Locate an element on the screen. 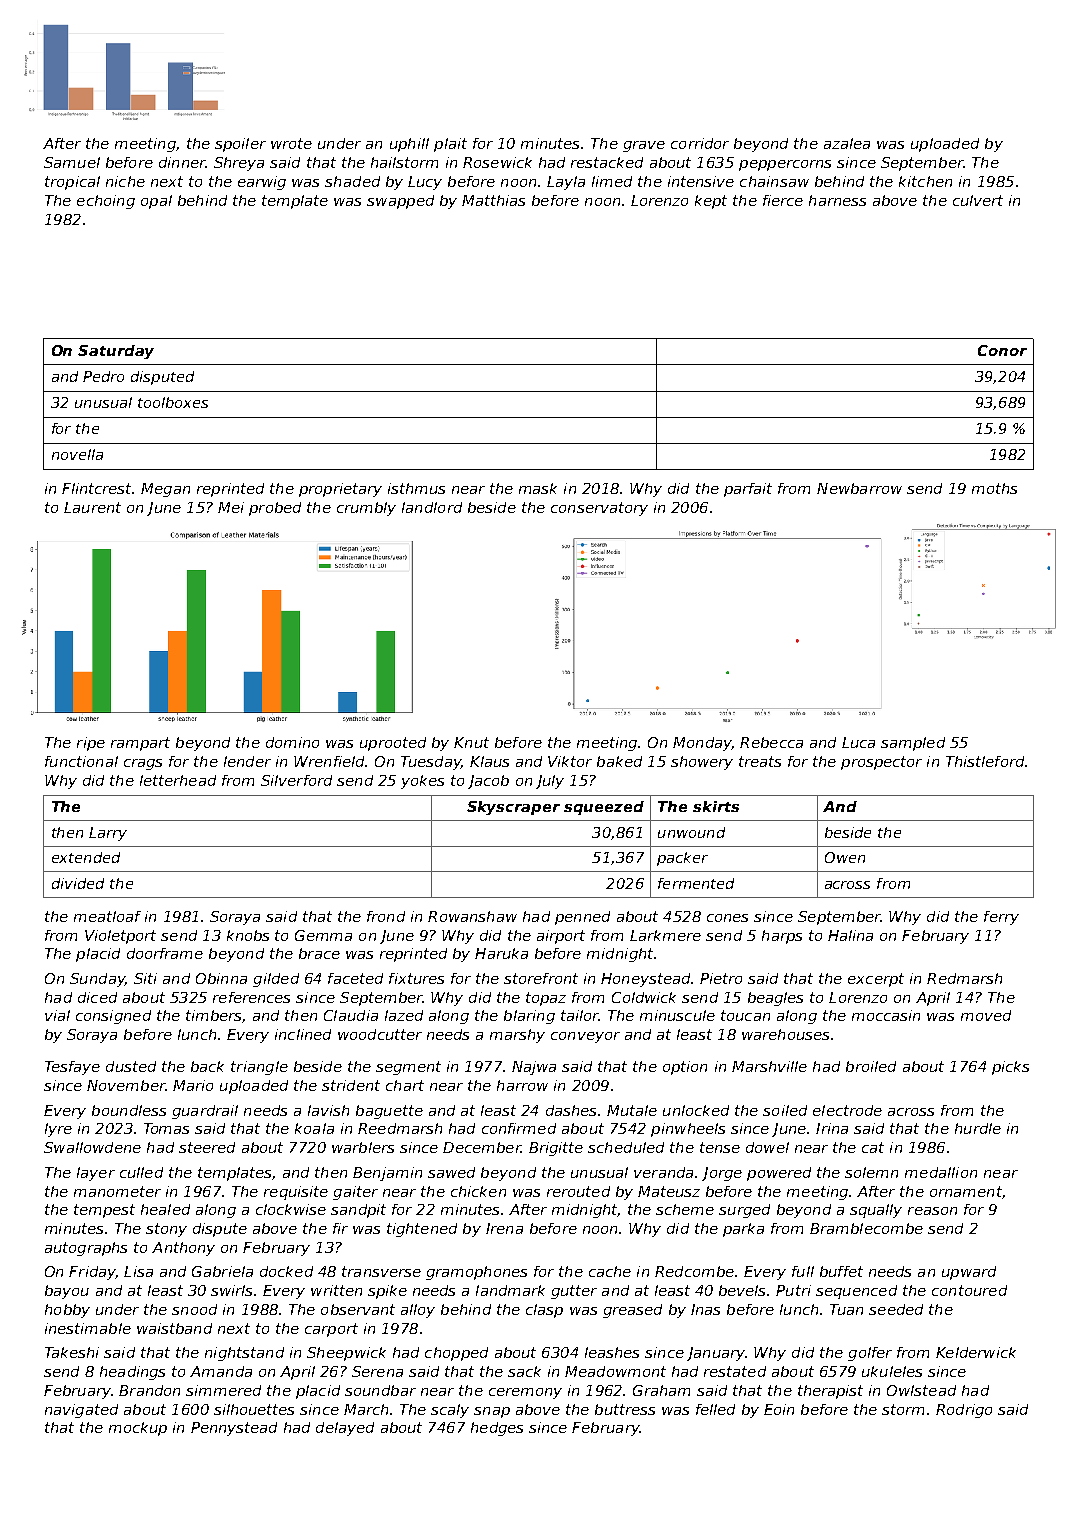  culvert is located at coordinates (978, 200).
